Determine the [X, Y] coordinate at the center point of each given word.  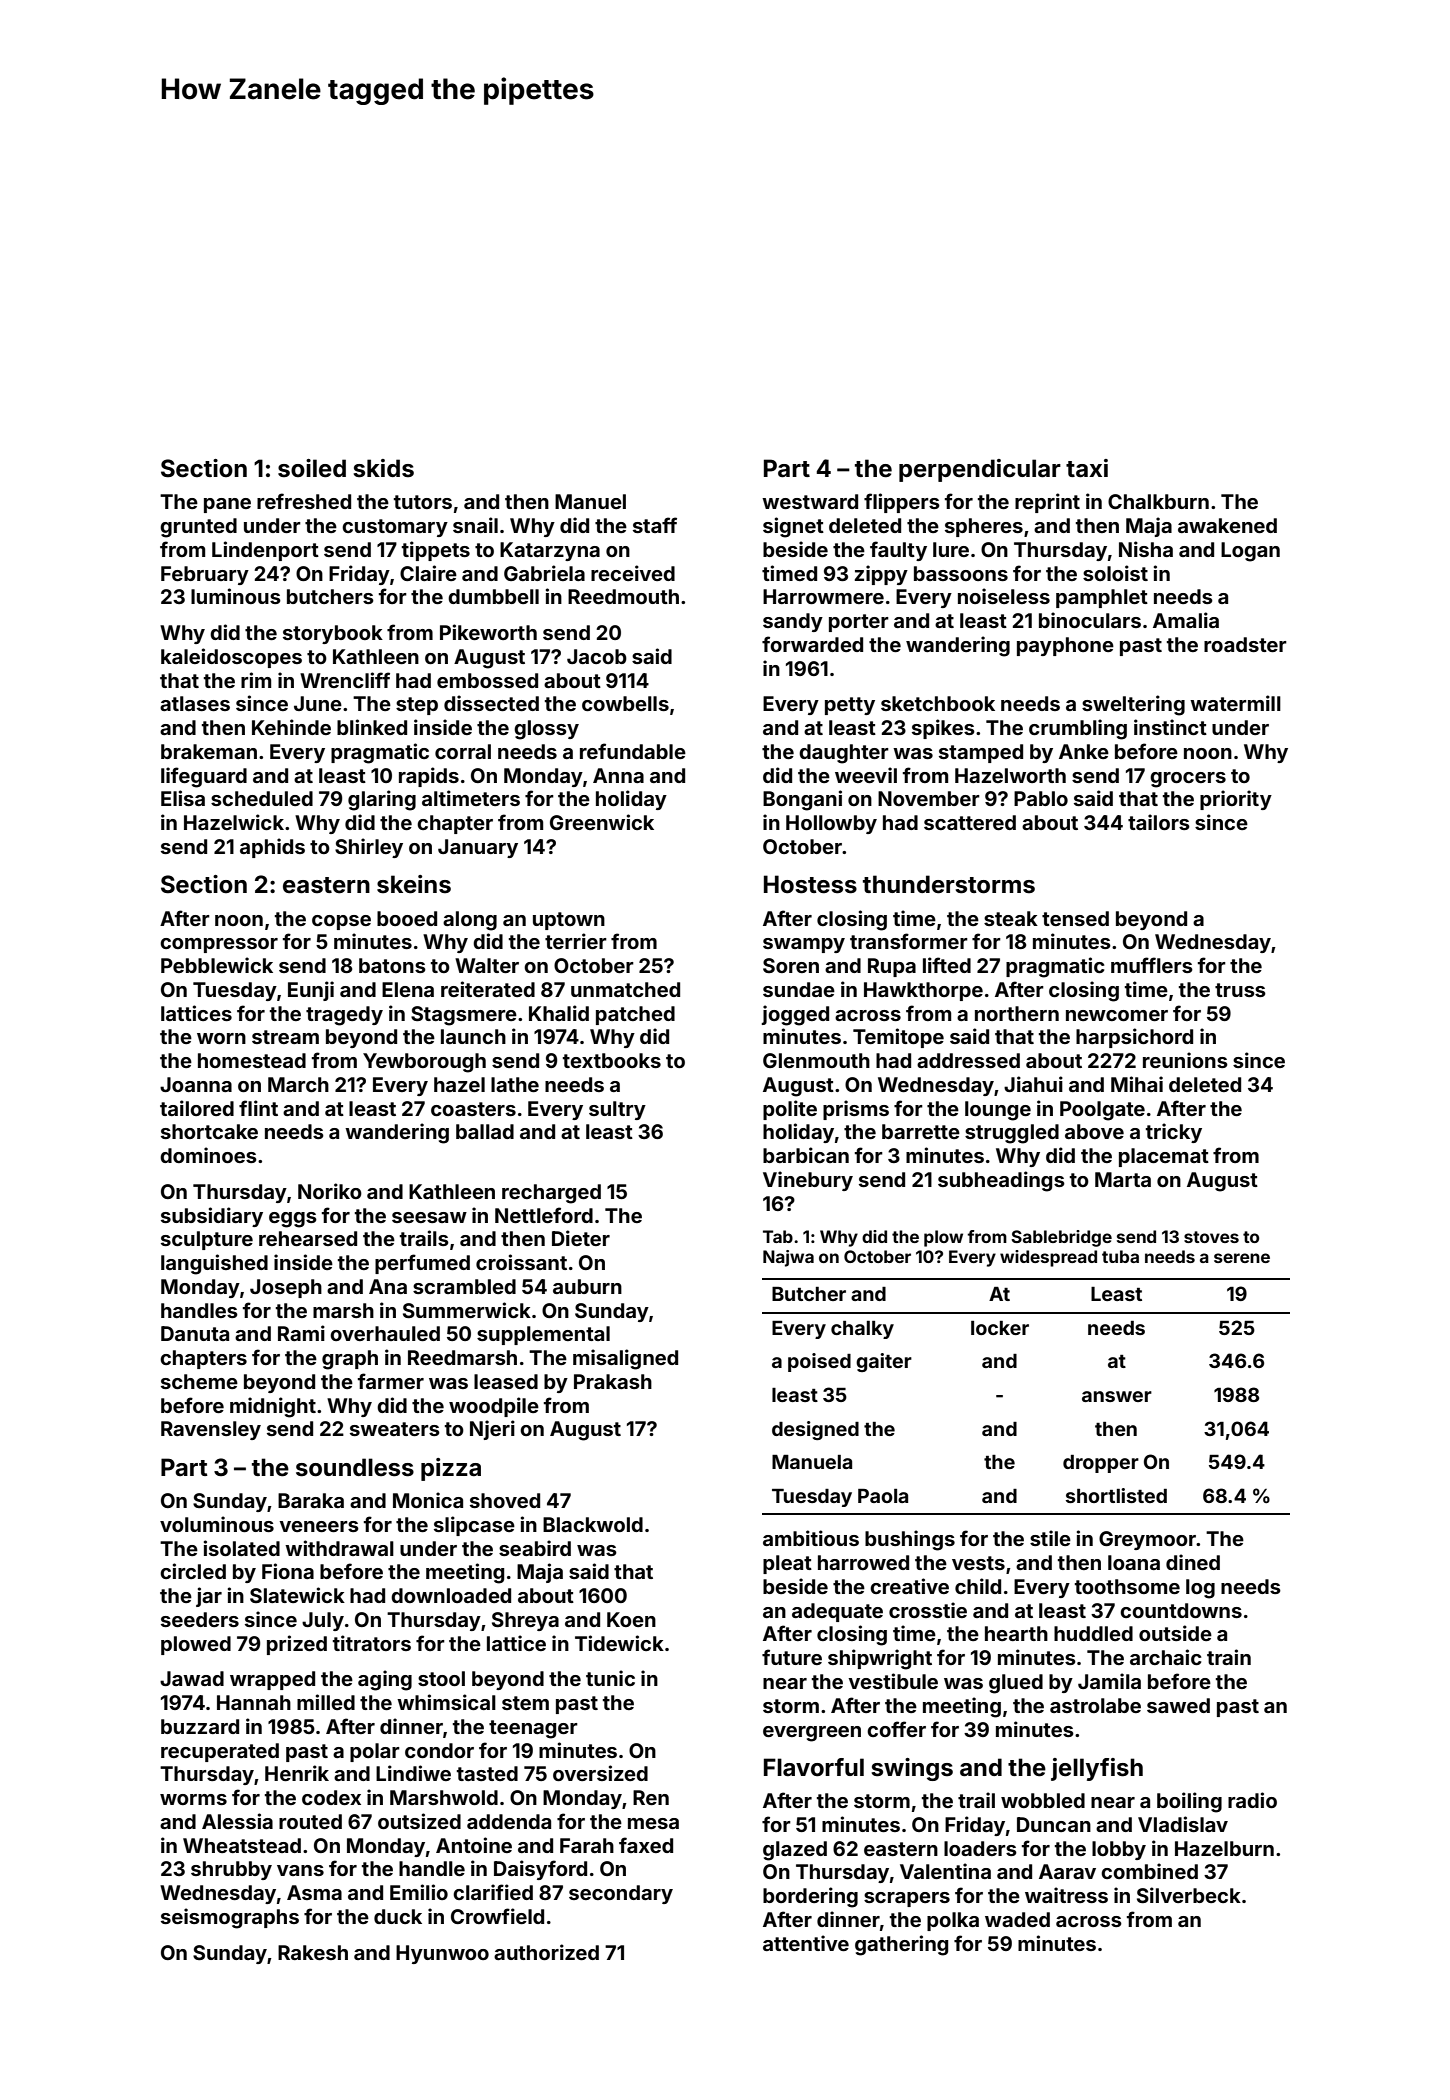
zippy [881, 575]
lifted [947, 965]
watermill [1235, 703]
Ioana [1134, 1562]
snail [475, 525]
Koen [631, 1619]
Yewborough [424, 1063]
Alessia [237, 1821]
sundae [799, 989]
